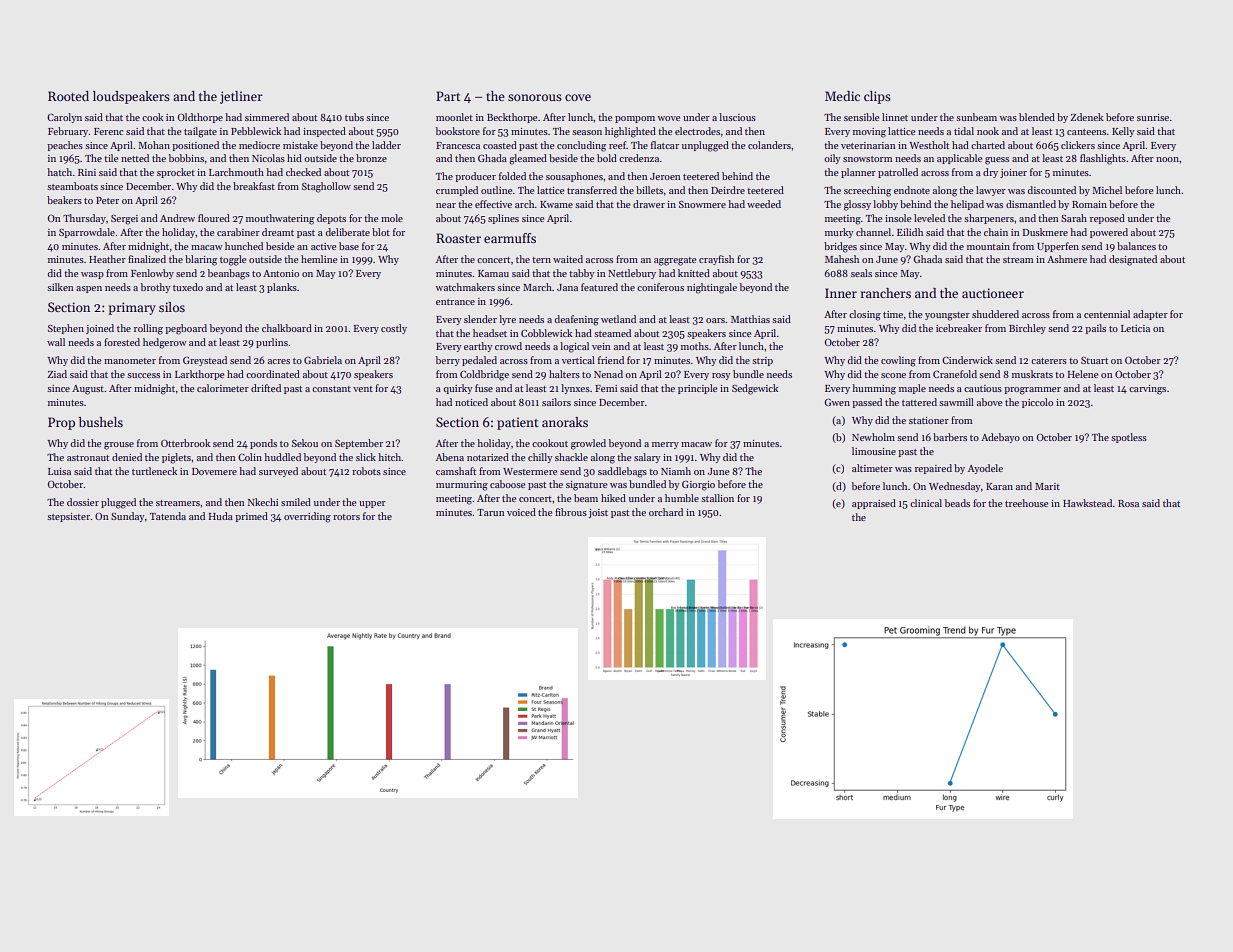 The height and width of the screenshot is (952, 1233). What do you see at coordinates (750, 319) in the screenshot?
I see `Matthias` at bounding box center [750, 319].
